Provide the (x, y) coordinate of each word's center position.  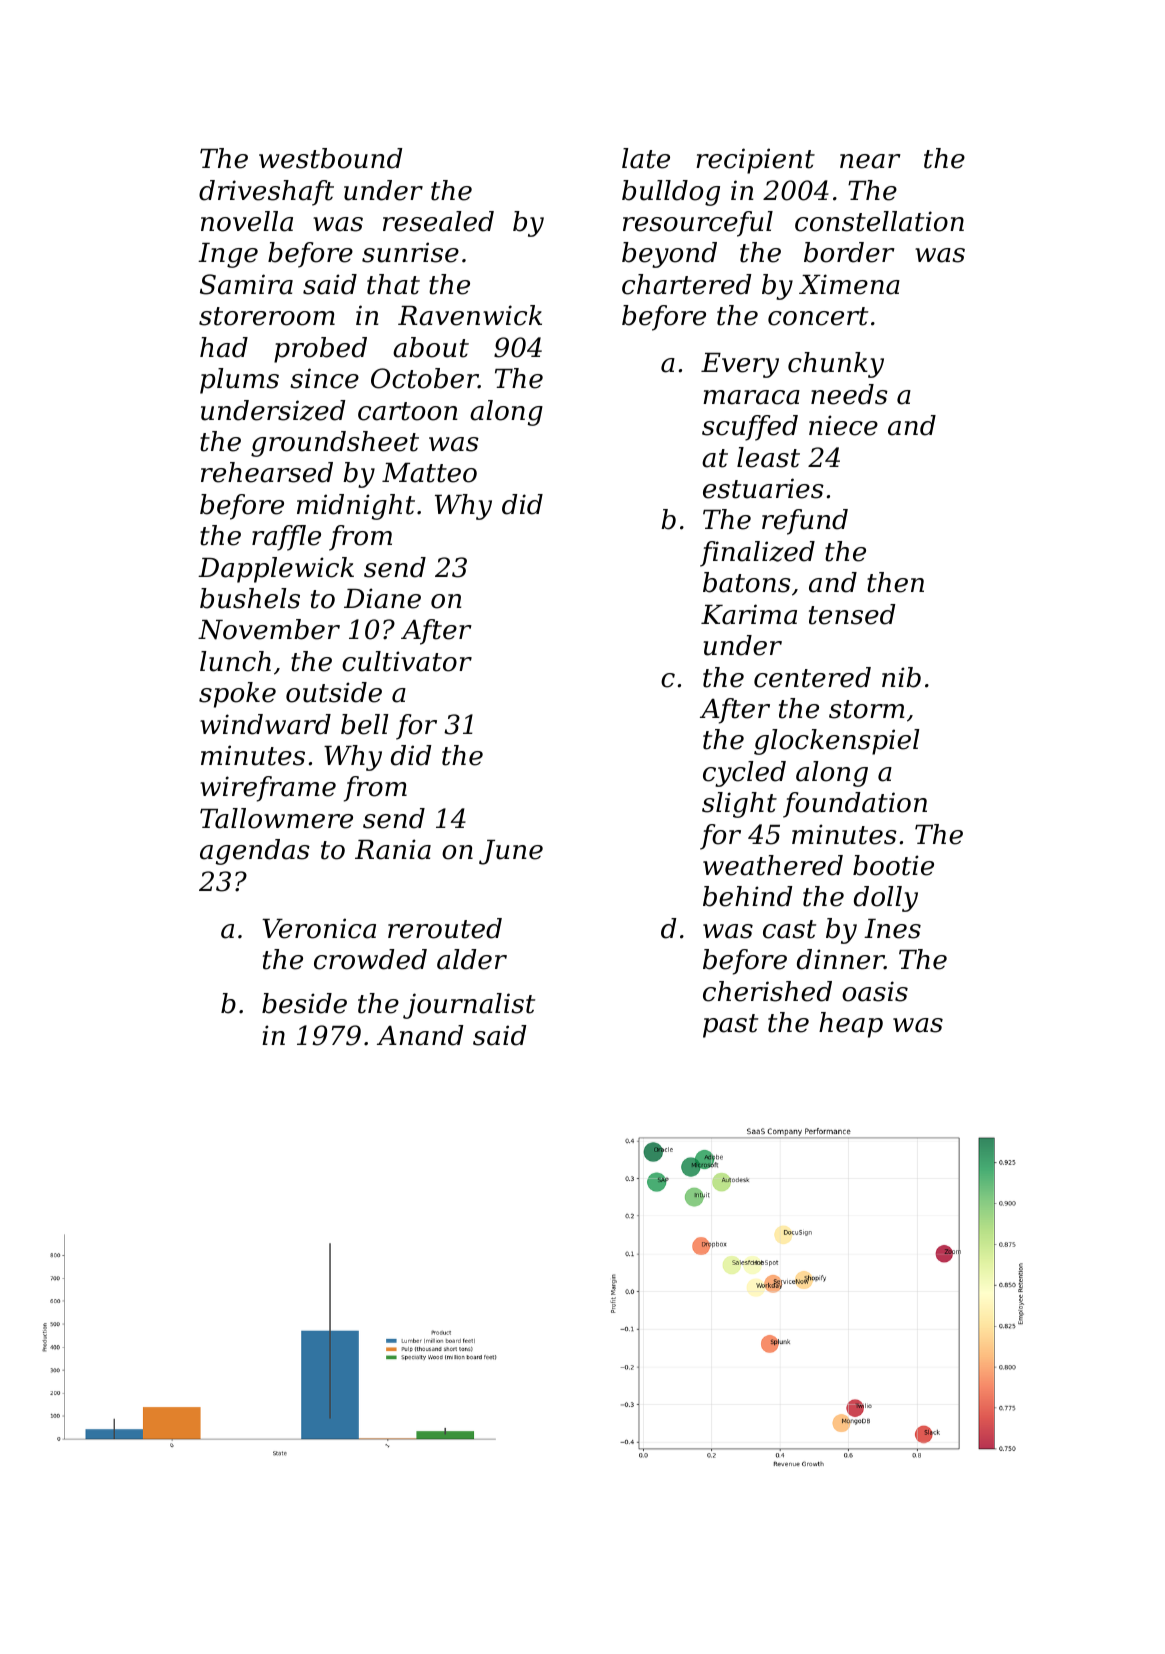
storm (867, 709)
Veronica (319, 928)
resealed (438, 221)
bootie (893, 865)
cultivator (407, 661)
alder (472, 959)
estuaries (763, 488)
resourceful (698, 224)
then (895, 582)
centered (812, 677)
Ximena (849, 284)
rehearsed (267, 472)
